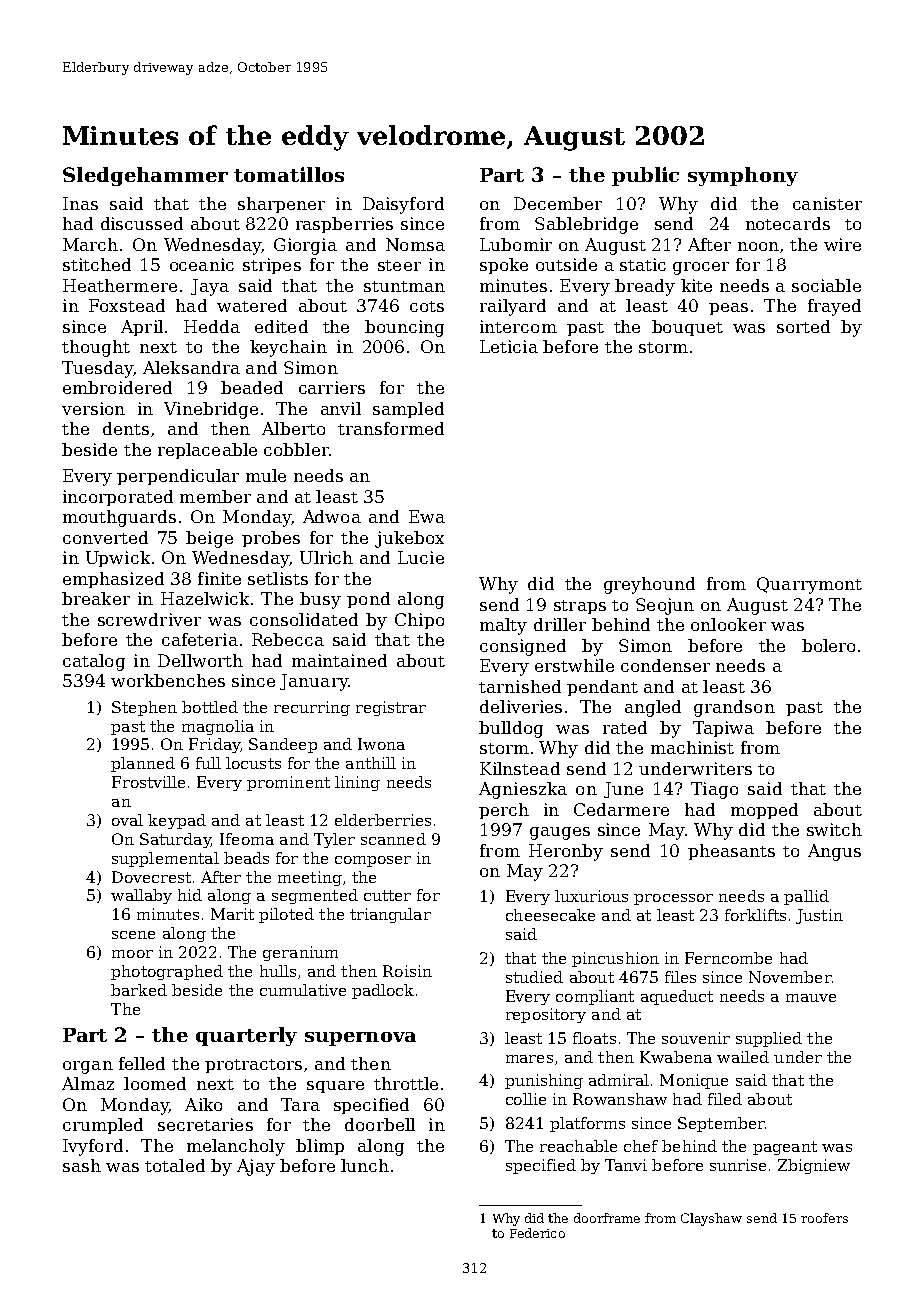 This page has height=1308, width=924. I want to click on processor, so click(673, 899).
